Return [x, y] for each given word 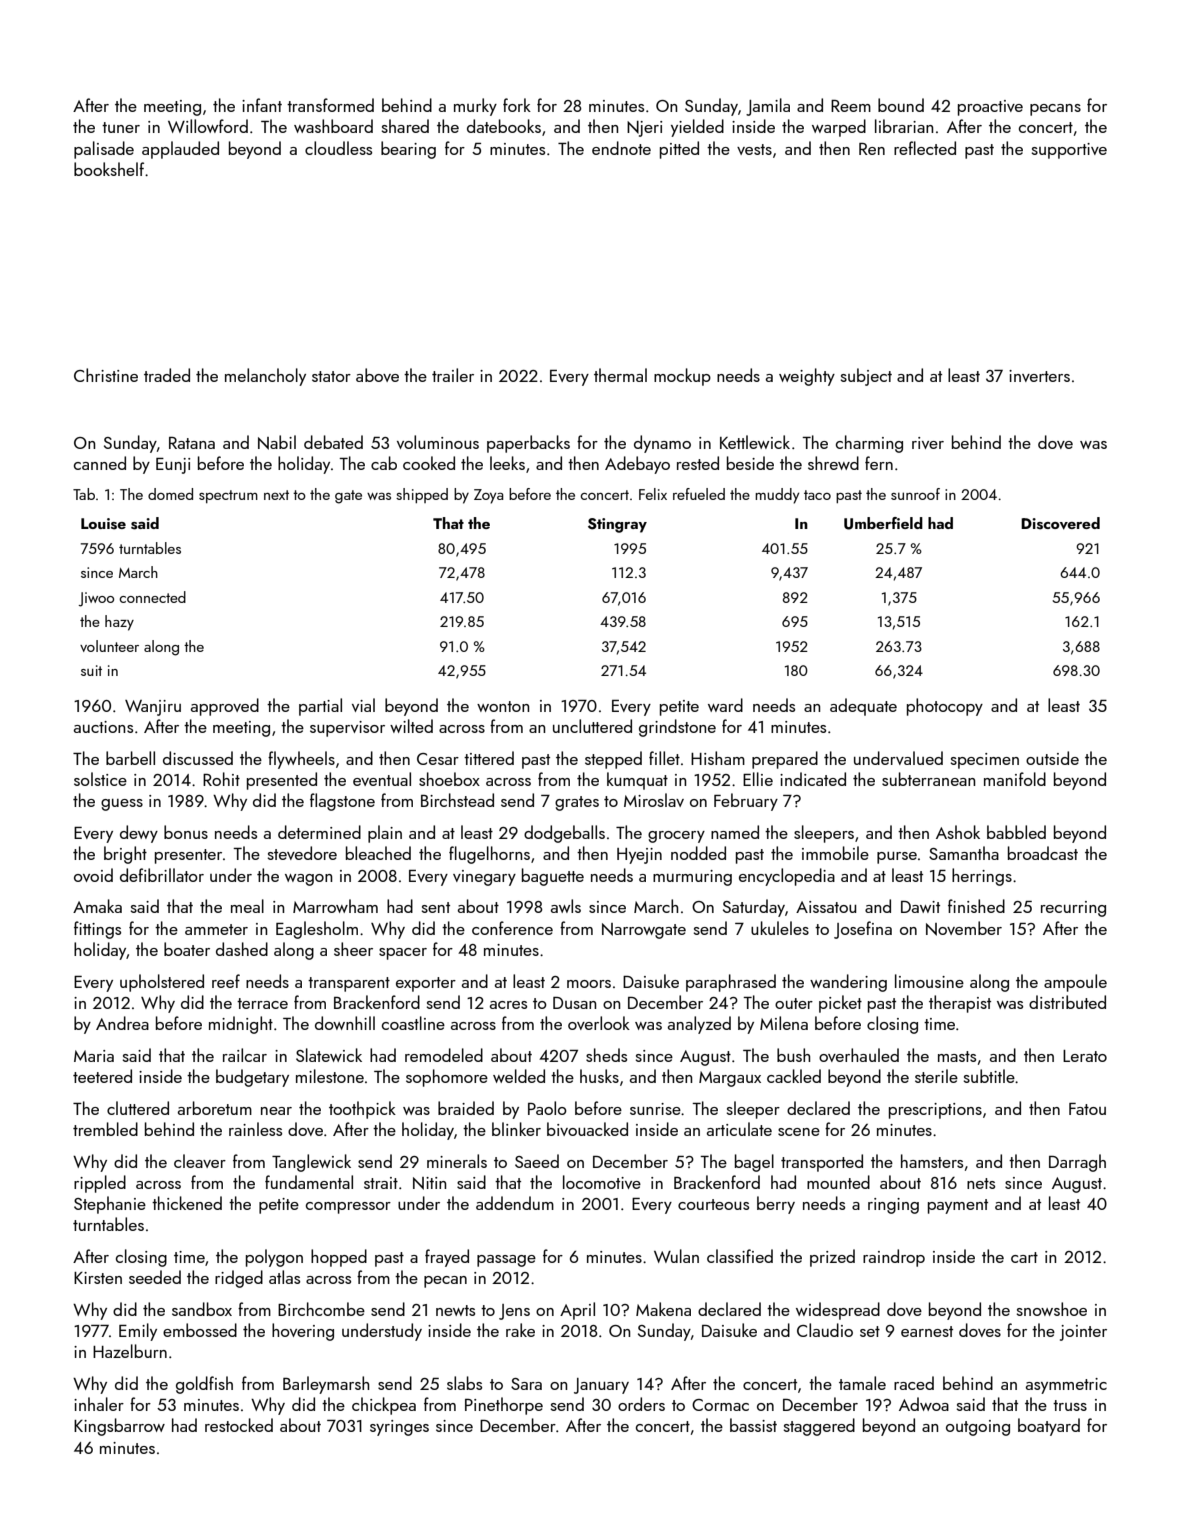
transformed [330, 105]
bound [901, 105]
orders [641, 1404]
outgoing [978, 1428]
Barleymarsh [326, 1385]
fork [517, 105]
